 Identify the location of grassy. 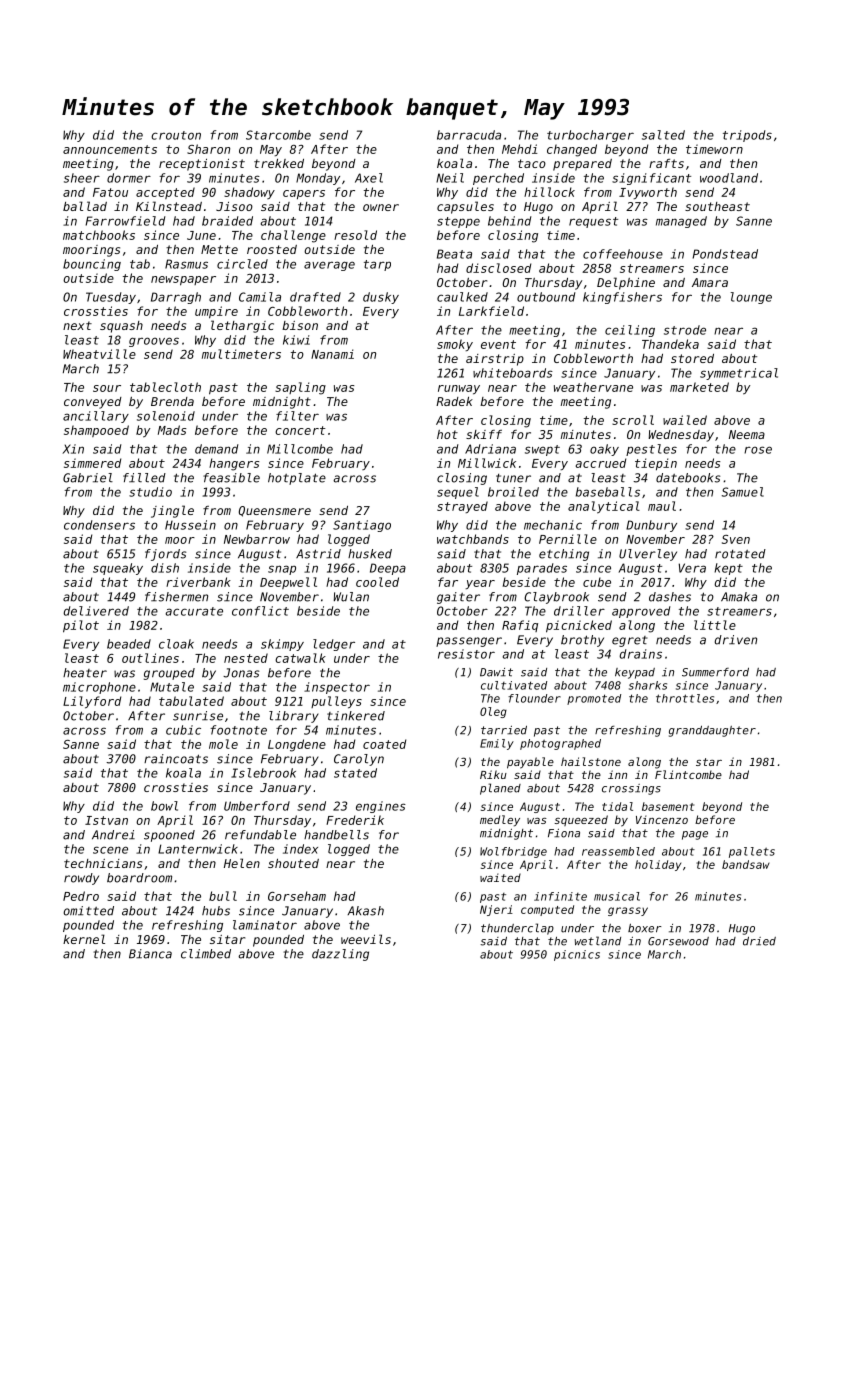
(628, 911).
